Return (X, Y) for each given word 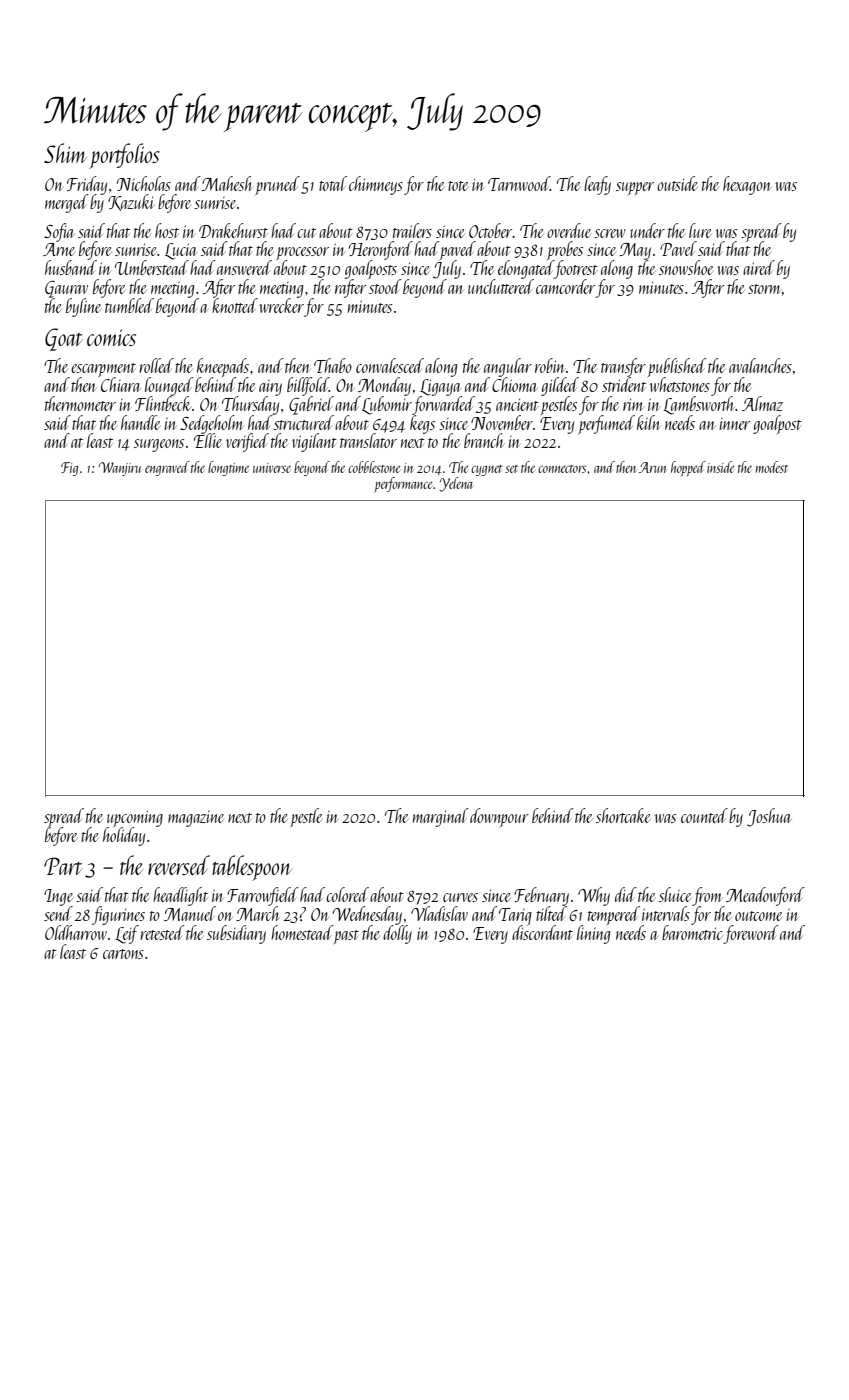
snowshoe (686, 267)
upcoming (135, 818)
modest (771, 467)
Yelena (456, 484)
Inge (58, 897)
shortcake (623, 815)
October (491, 230)
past (346, 937)
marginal (441, 817)
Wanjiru (120, 469)
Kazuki (131, 203)
